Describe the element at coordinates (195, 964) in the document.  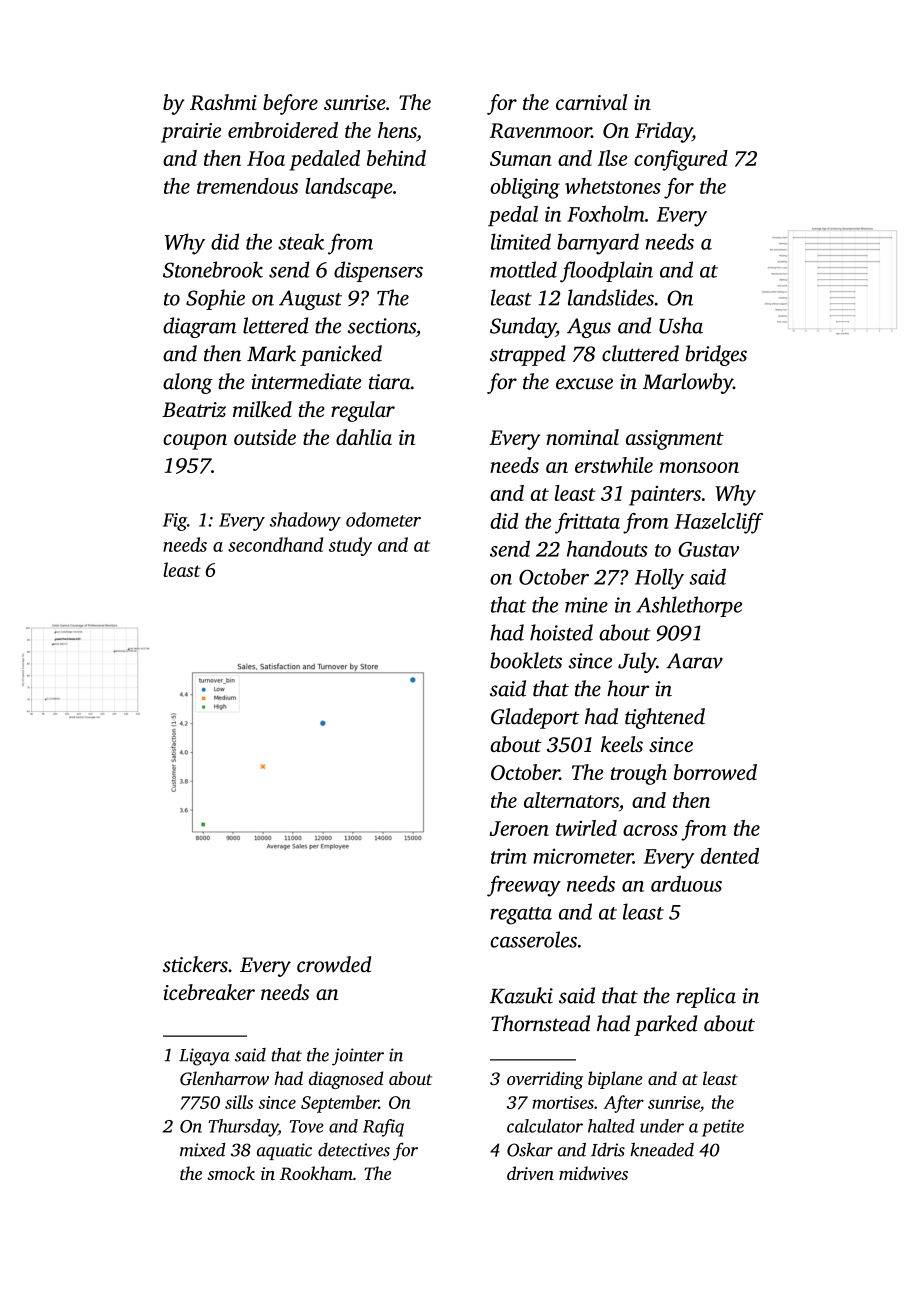
I see `stickers` at that location.
